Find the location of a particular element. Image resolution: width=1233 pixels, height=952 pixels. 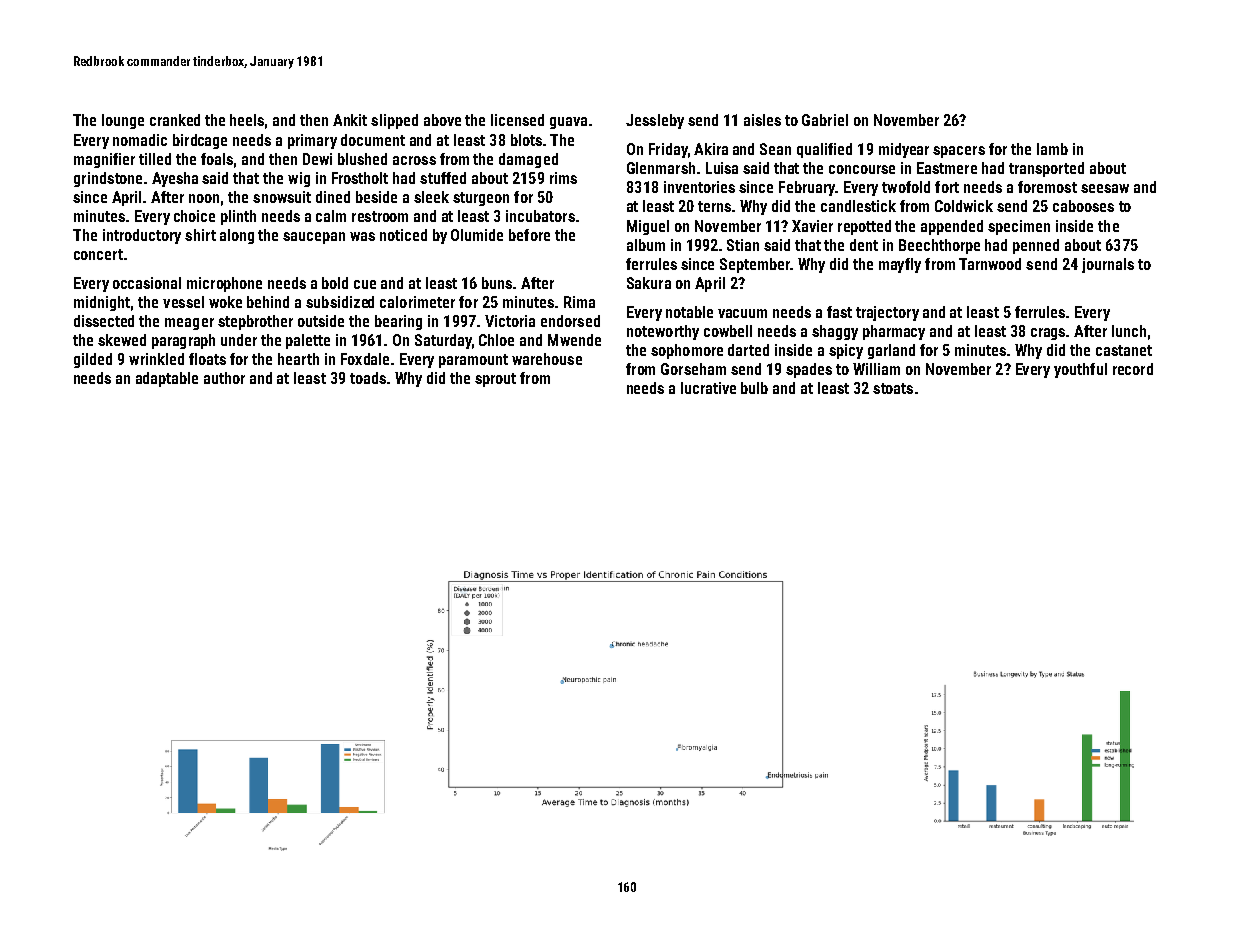

garland is located at coordinates (891, 351).
